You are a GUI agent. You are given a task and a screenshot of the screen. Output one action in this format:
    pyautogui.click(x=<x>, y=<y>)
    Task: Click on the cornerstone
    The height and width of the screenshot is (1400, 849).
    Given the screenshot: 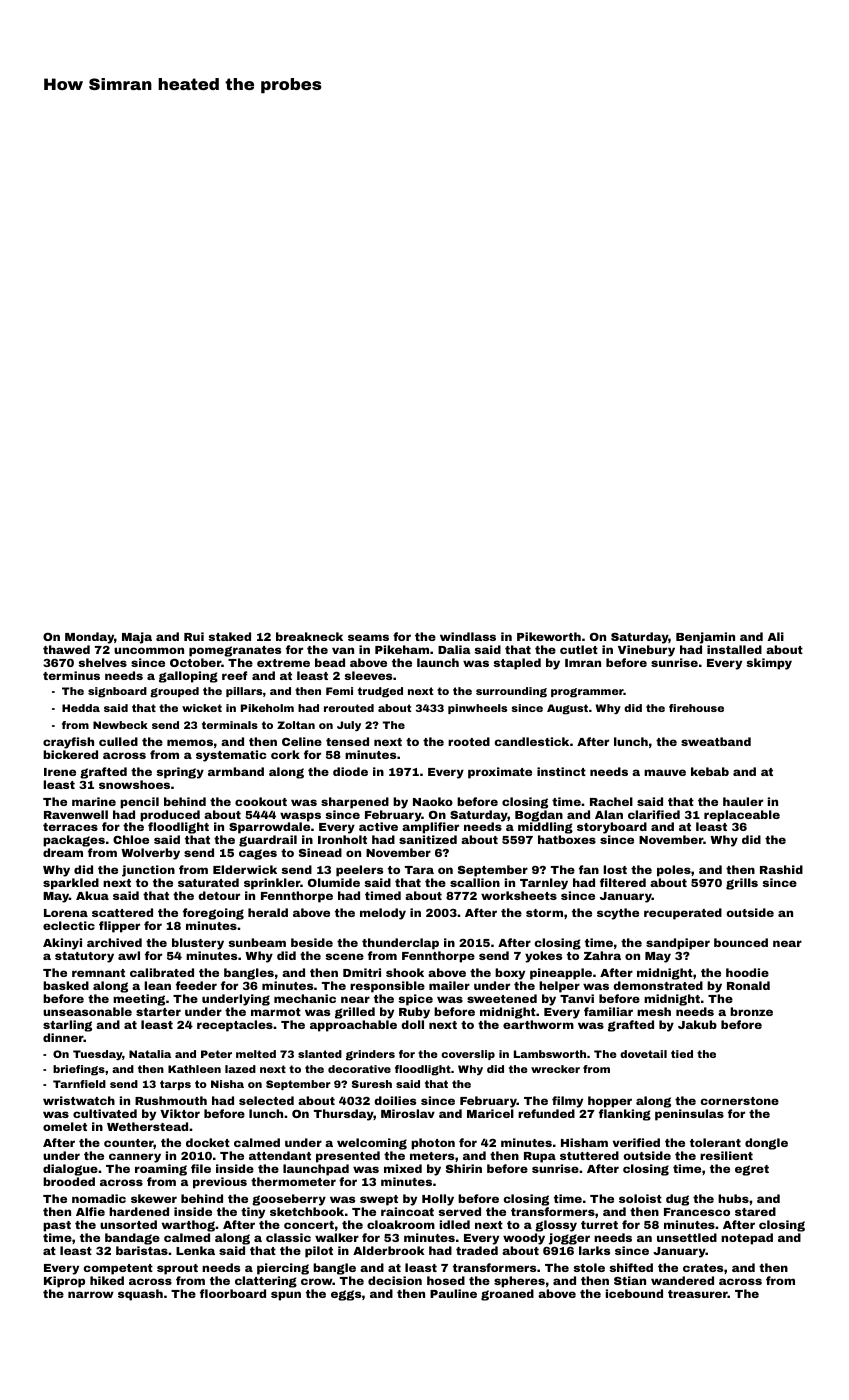 What is the action you would take?
    pyautogui.click(x=740, y=1101)
